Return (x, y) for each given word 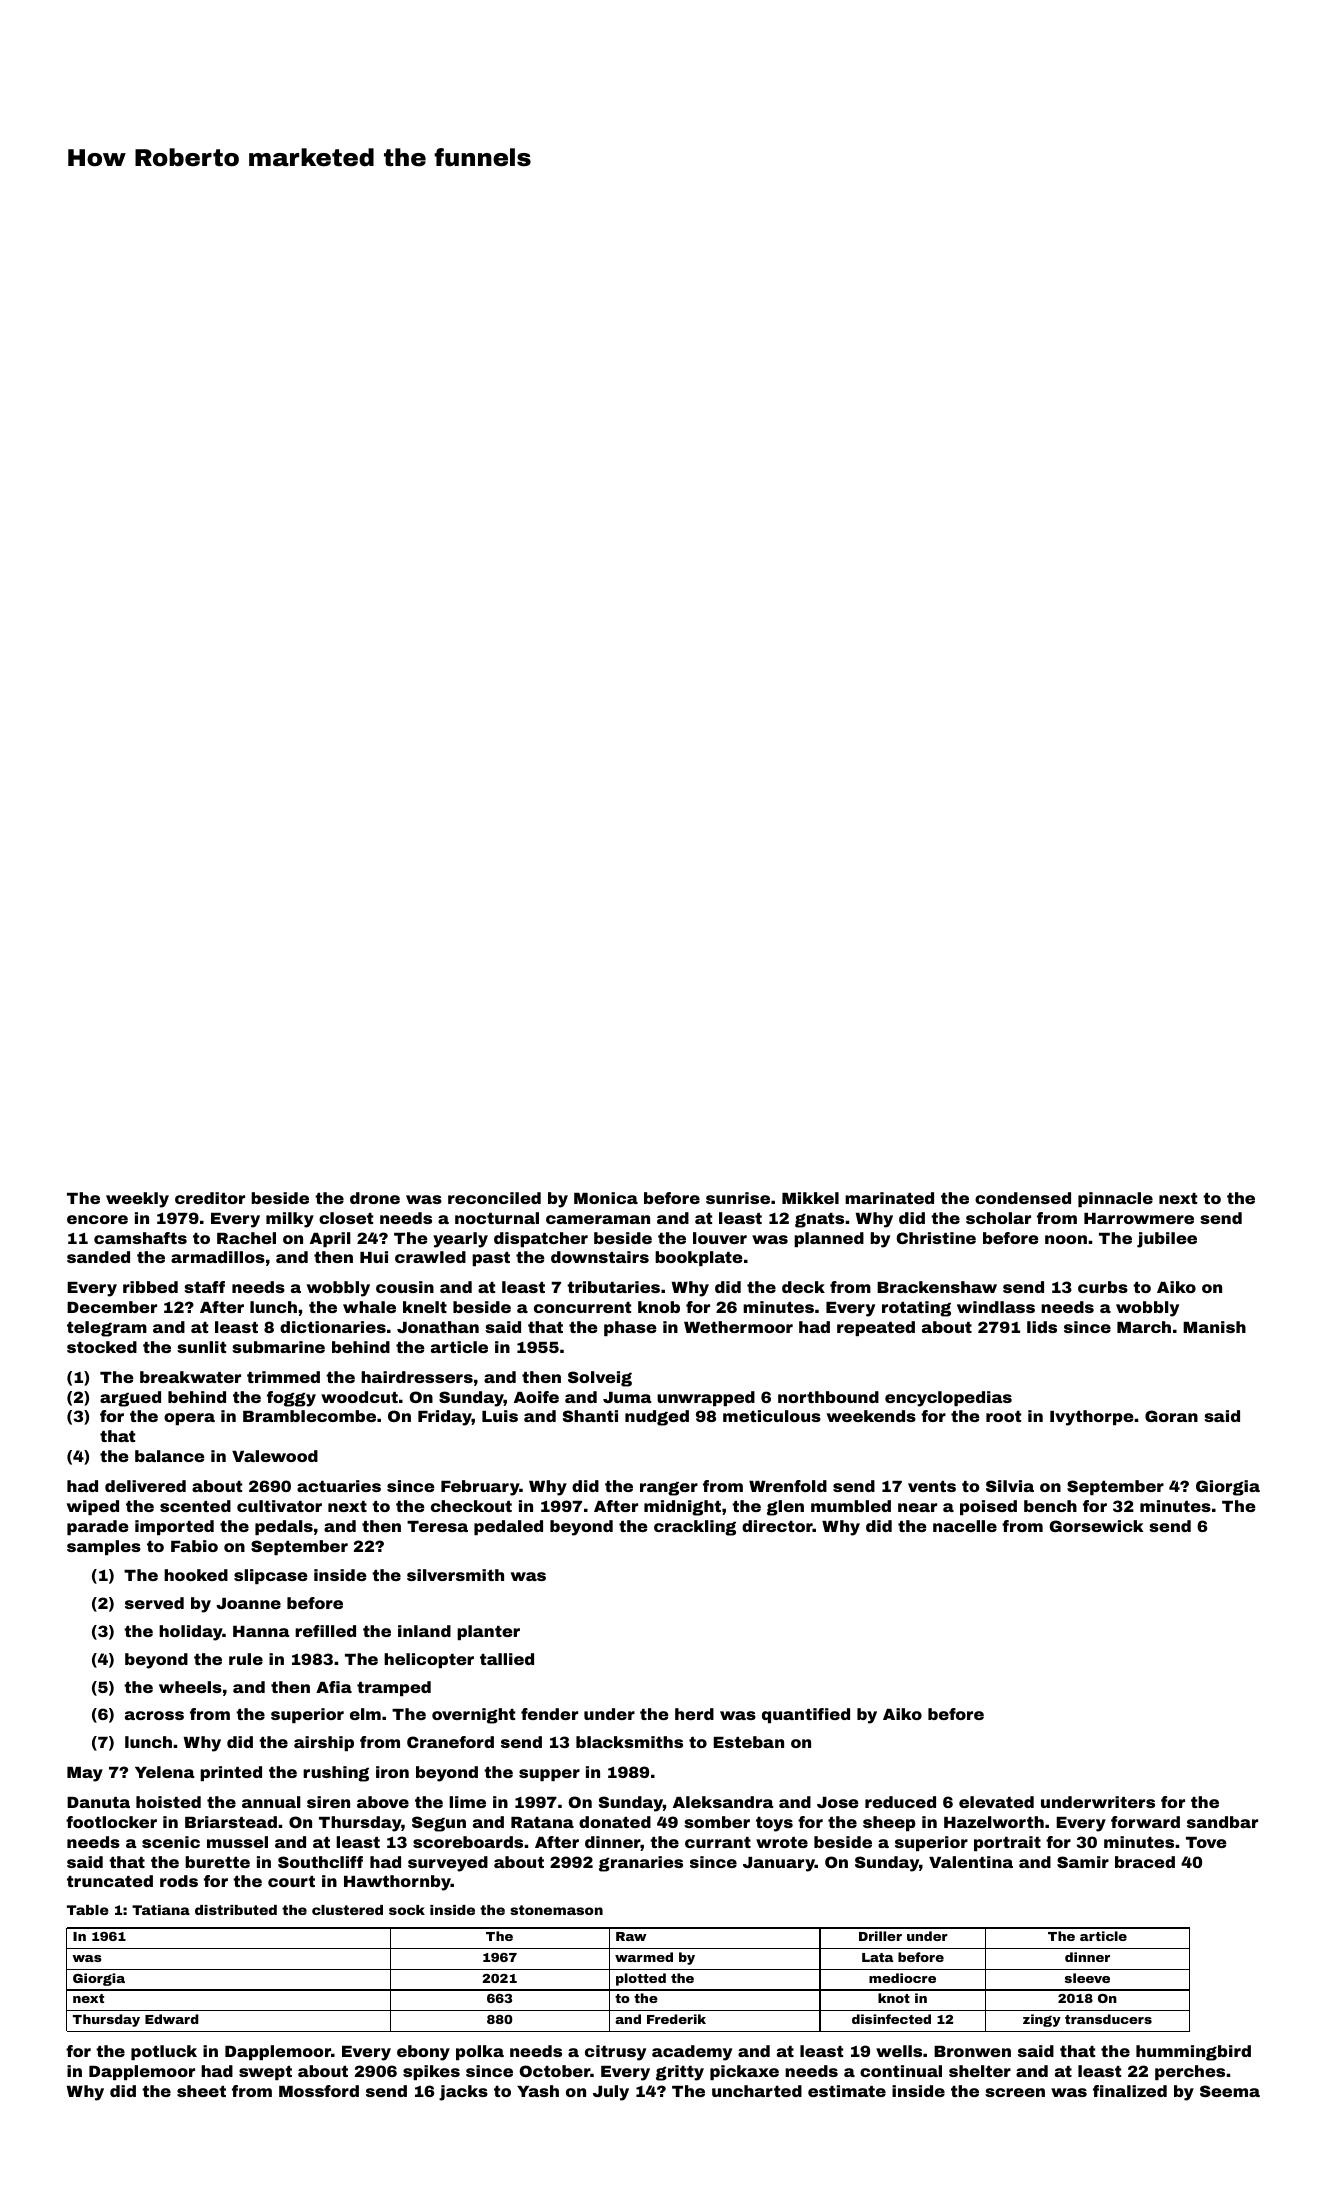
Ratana (542, 1822)
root (1003, 1416)
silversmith (455, 1575)
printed (231, 1773)
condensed (1023, 1198)
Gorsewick (1097, 1526)
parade (98, 1527)
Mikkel (810, 1198)
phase (630, 1328)
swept (265, 2073)
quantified (806, 1715)
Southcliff (320, 1862)
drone (375, 1198)
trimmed (283, 1377)
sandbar (1222, 1822)
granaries (641, 1864)
